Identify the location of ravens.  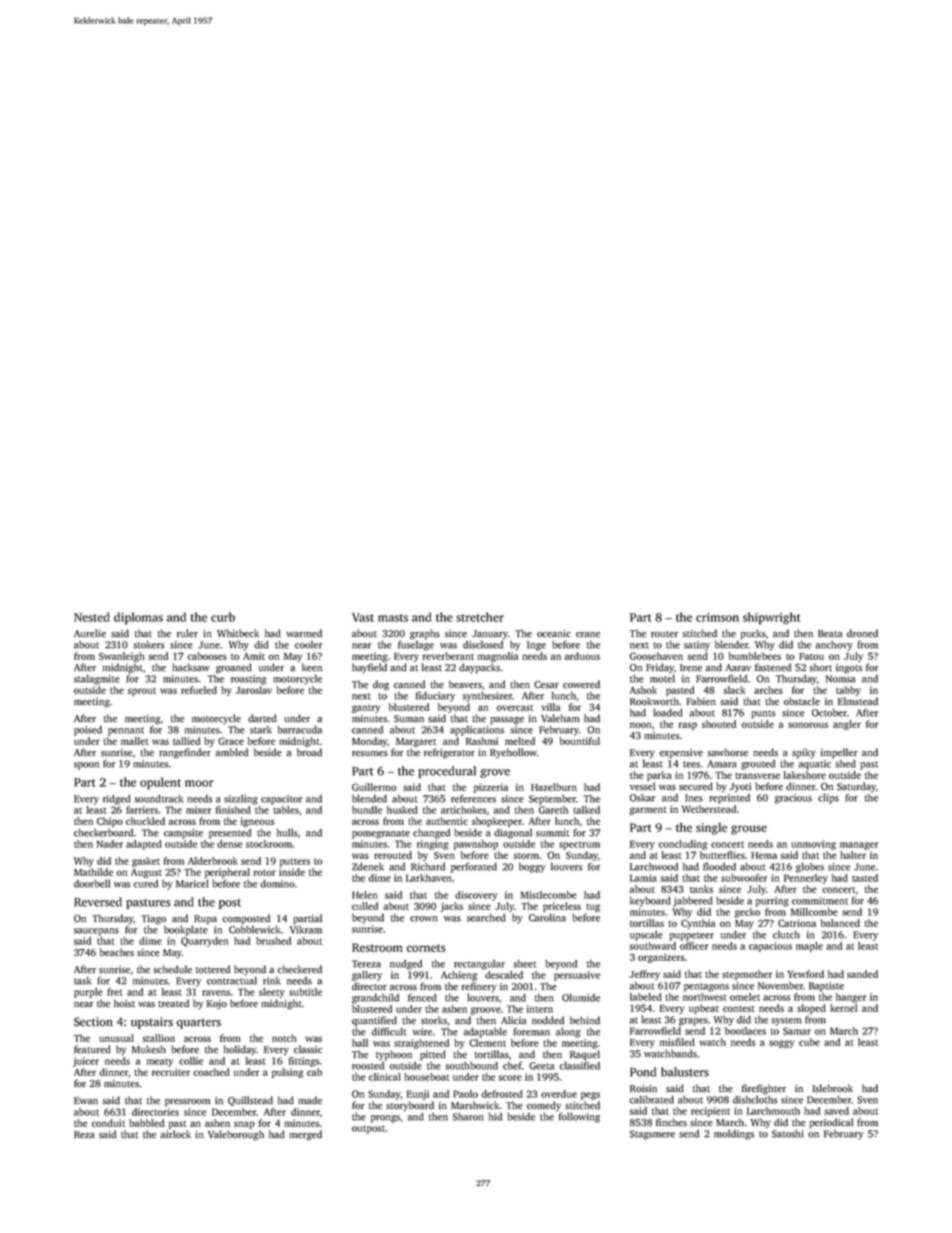
(216, 993).
